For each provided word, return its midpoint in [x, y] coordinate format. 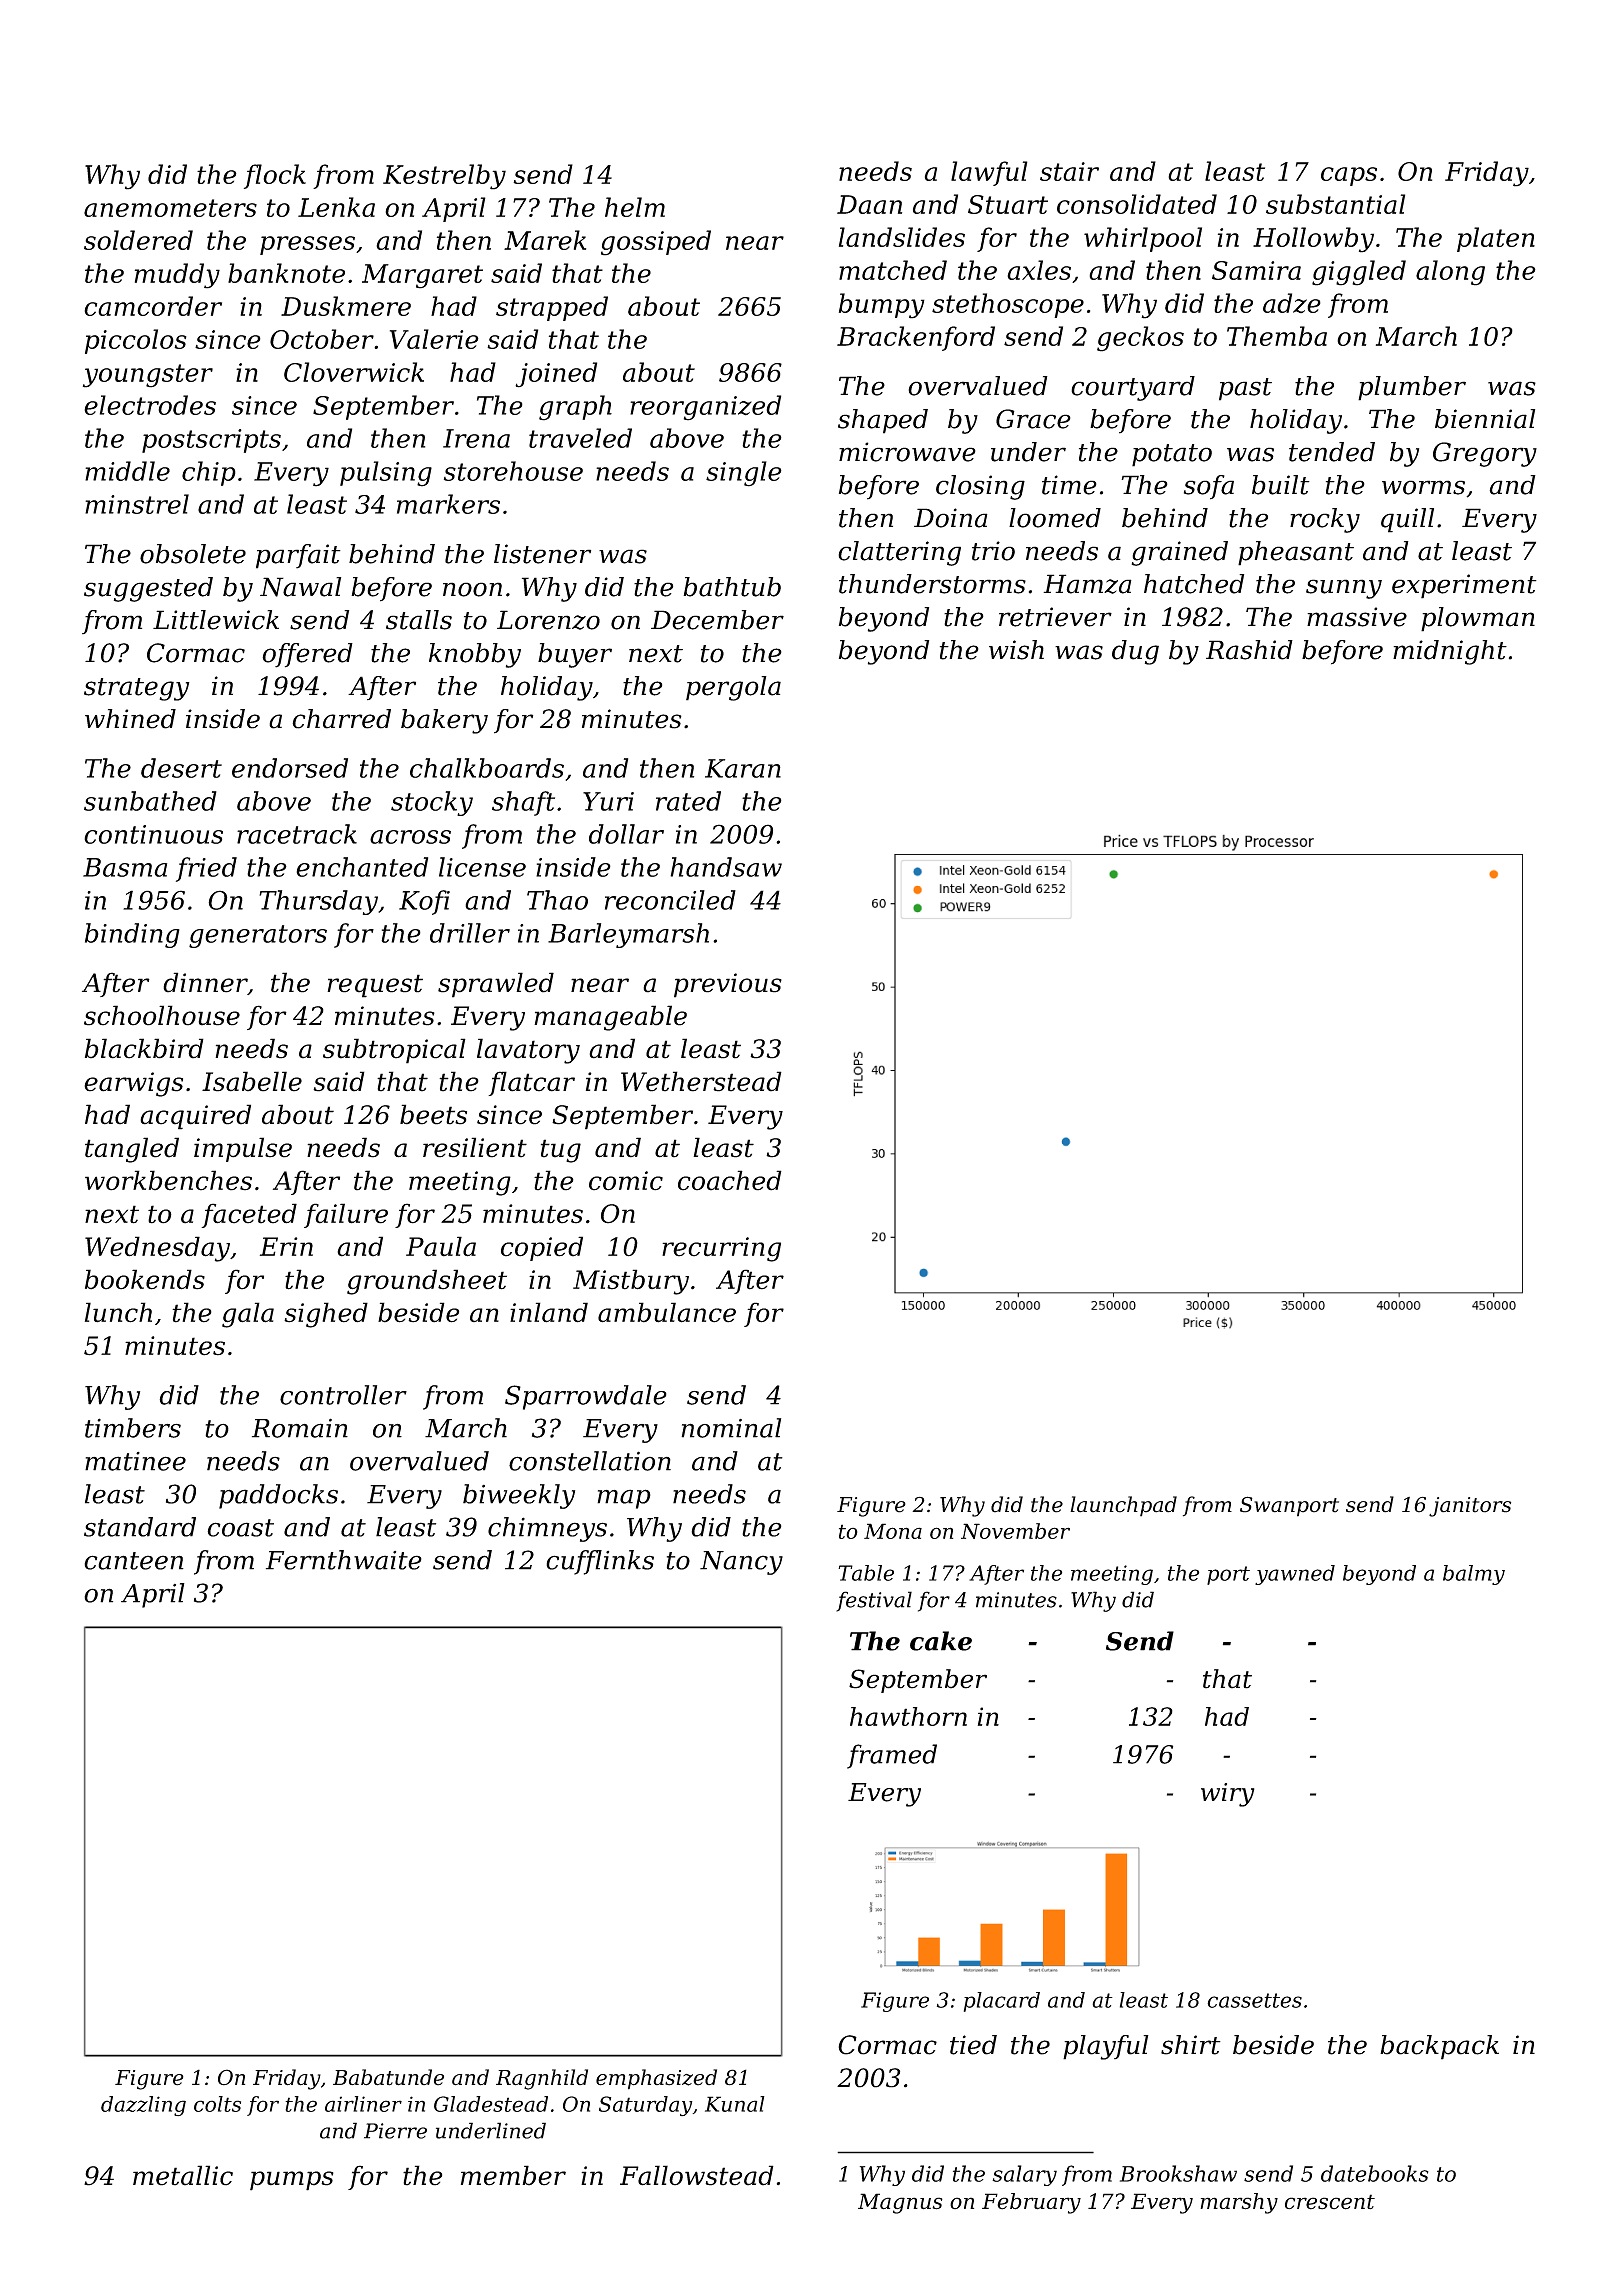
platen [1496, 239]
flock [275, 176]
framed [892, 1756]
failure [346, 1215]
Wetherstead [701, 1081]
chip [209, 473]
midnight [1450, 652]
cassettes [1254, 2000]
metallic [183, 2175]
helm [635, 207]
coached [730, 1180]
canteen [134, 1561]
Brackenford [916, 338]
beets [433, 1114]
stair [1069, 171]
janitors [1470, 1507]
